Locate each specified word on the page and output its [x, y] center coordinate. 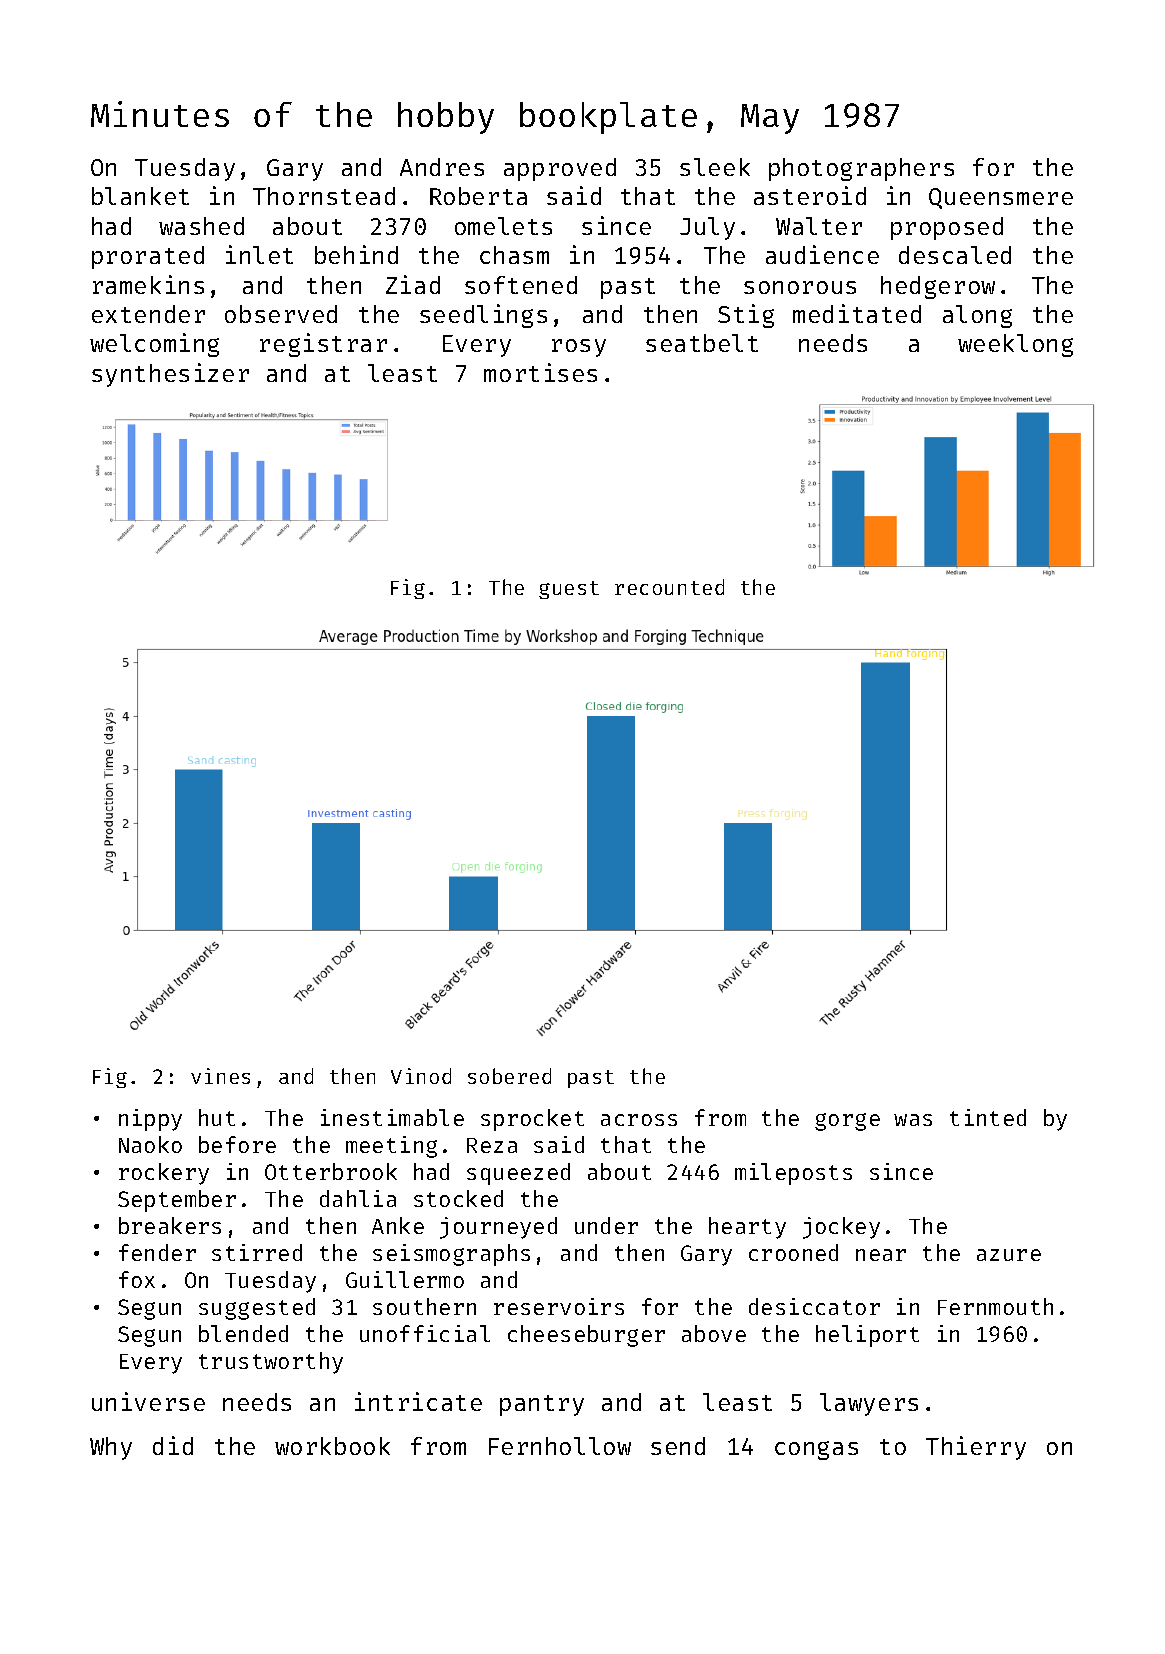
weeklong [1015, 345]
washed [201, 226]
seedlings [483, 316]
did [173, 1445]
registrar [323, 345]
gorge [847, 1122]
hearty [747, 1228]
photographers [861, 169]
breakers [170, 1225]
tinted [988, 1117]
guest [569, 590]
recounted [669, 587]
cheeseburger [586, 1336]
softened [521, 285]
